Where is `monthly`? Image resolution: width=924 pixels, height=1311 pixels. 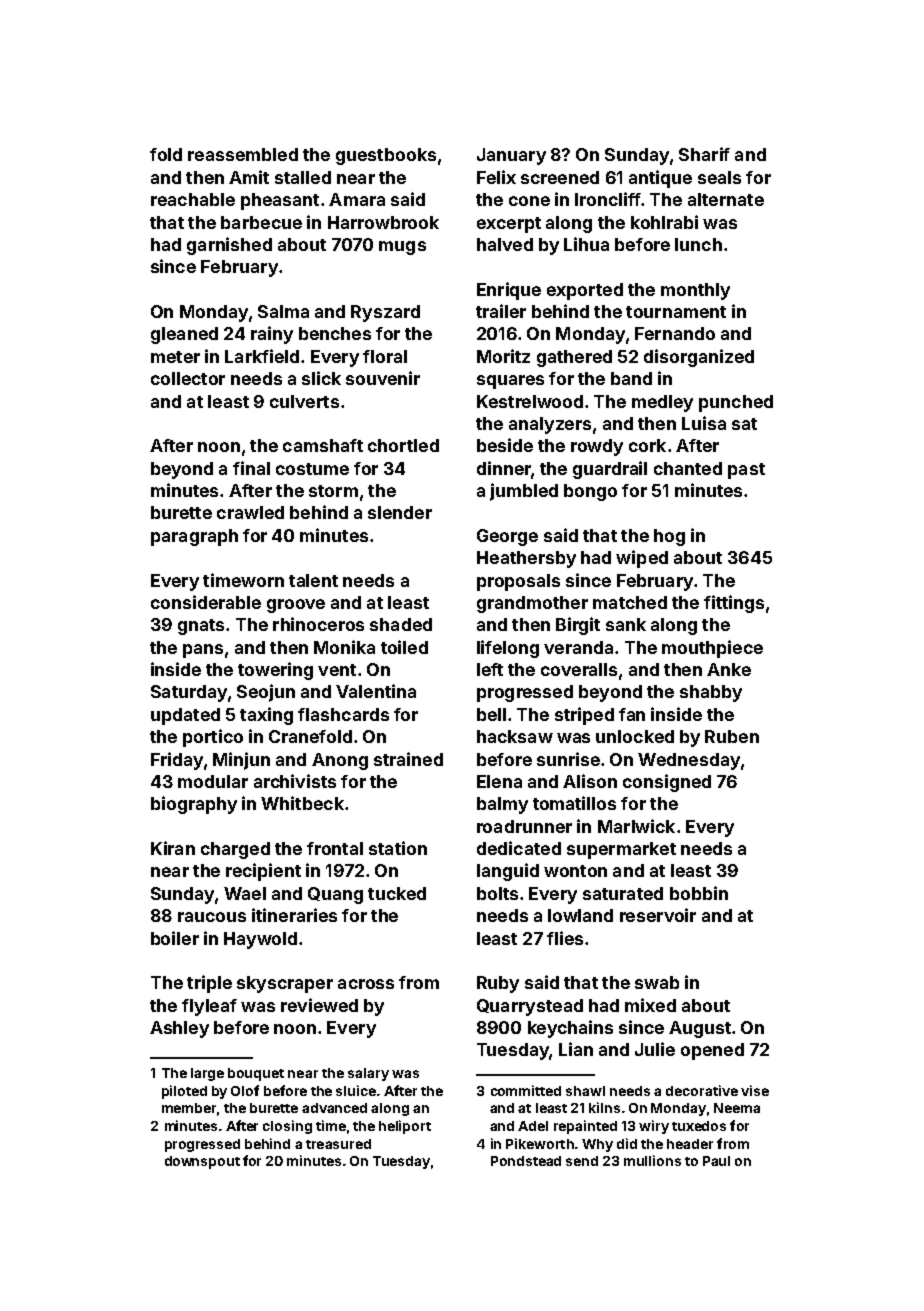
monthly is located at coordinates (695, 291).
